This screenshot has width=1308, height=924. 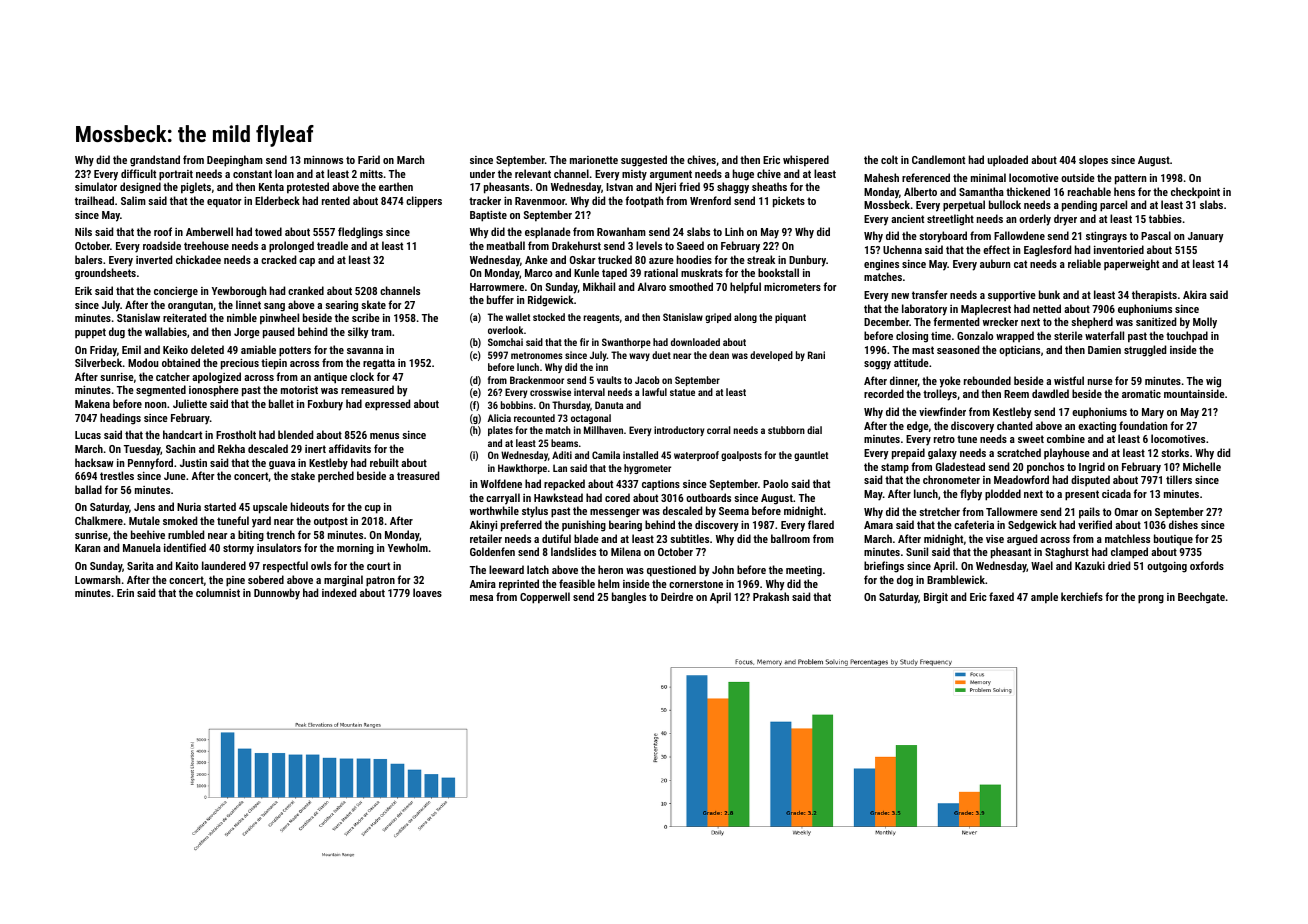 What do you see at coordinates (1154, 296) in the screenshot?
I see `therapists` at bounding box center [1154, 296].
